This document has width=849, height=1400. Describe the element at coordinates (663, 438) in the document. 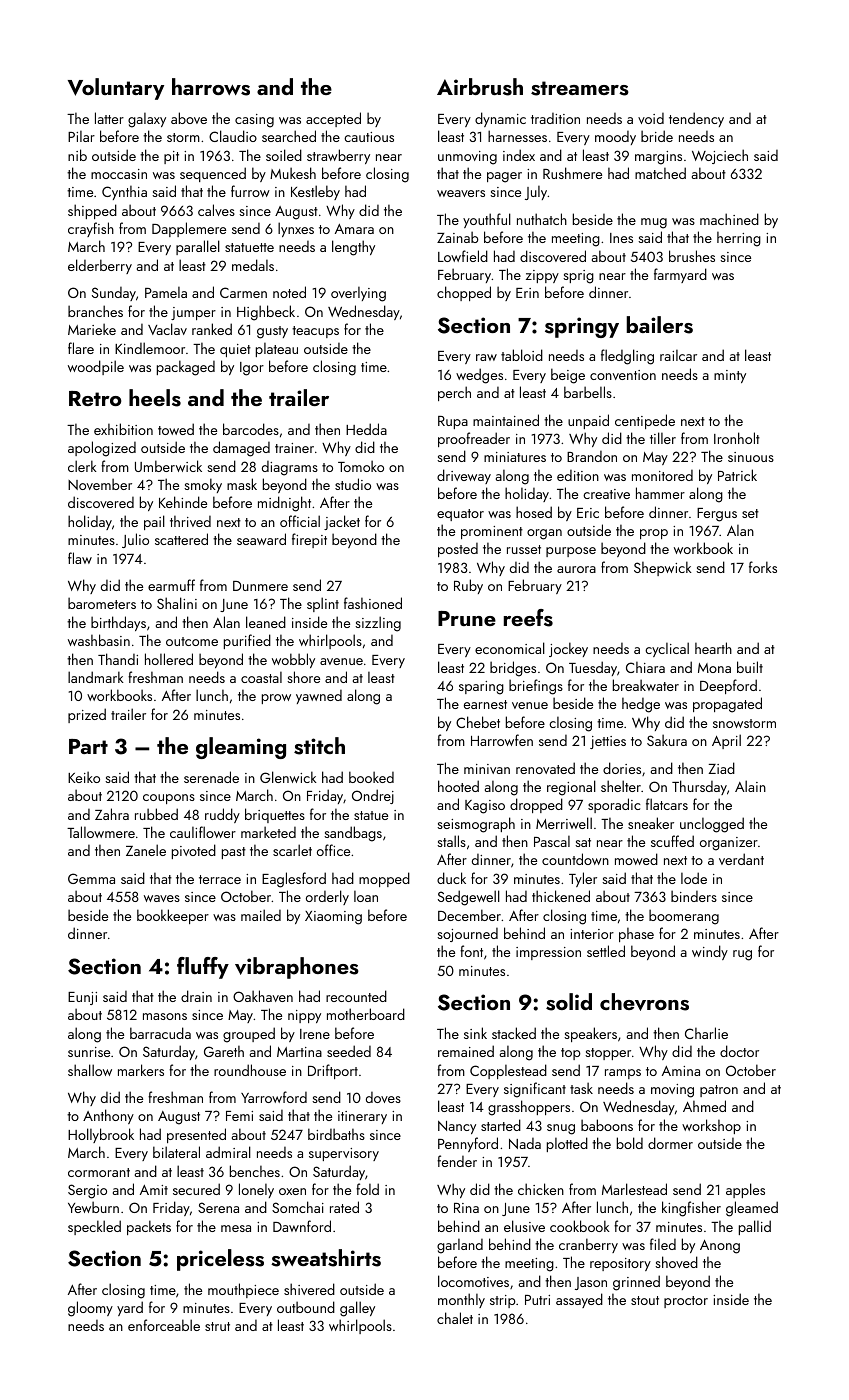

I see `tiller` at that location.
